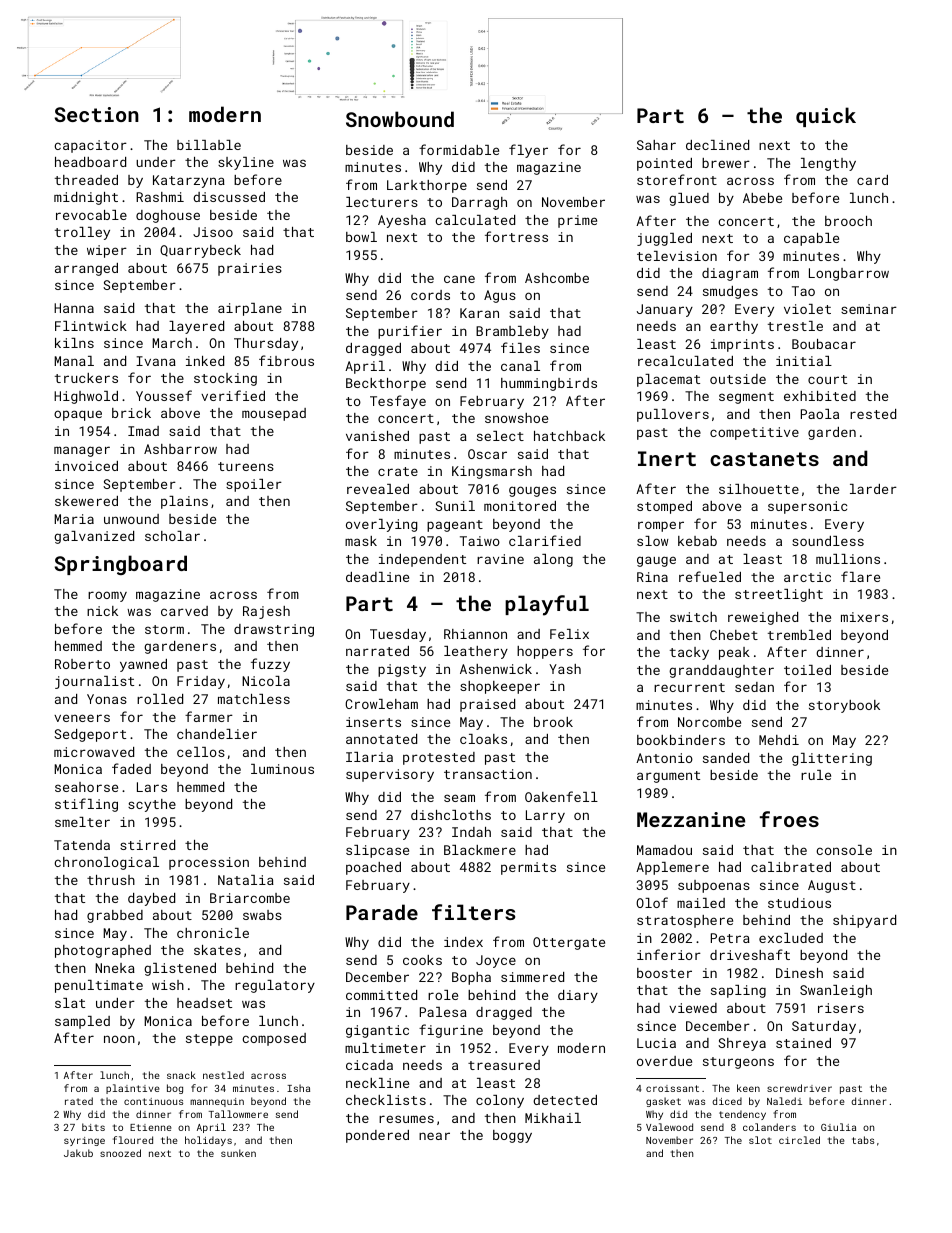 This screenshot has height=1233, width=952. What do you see at coordinates (156, 361) in the screenshot?
I see `Ivana` at bounding box center [156, 361].
